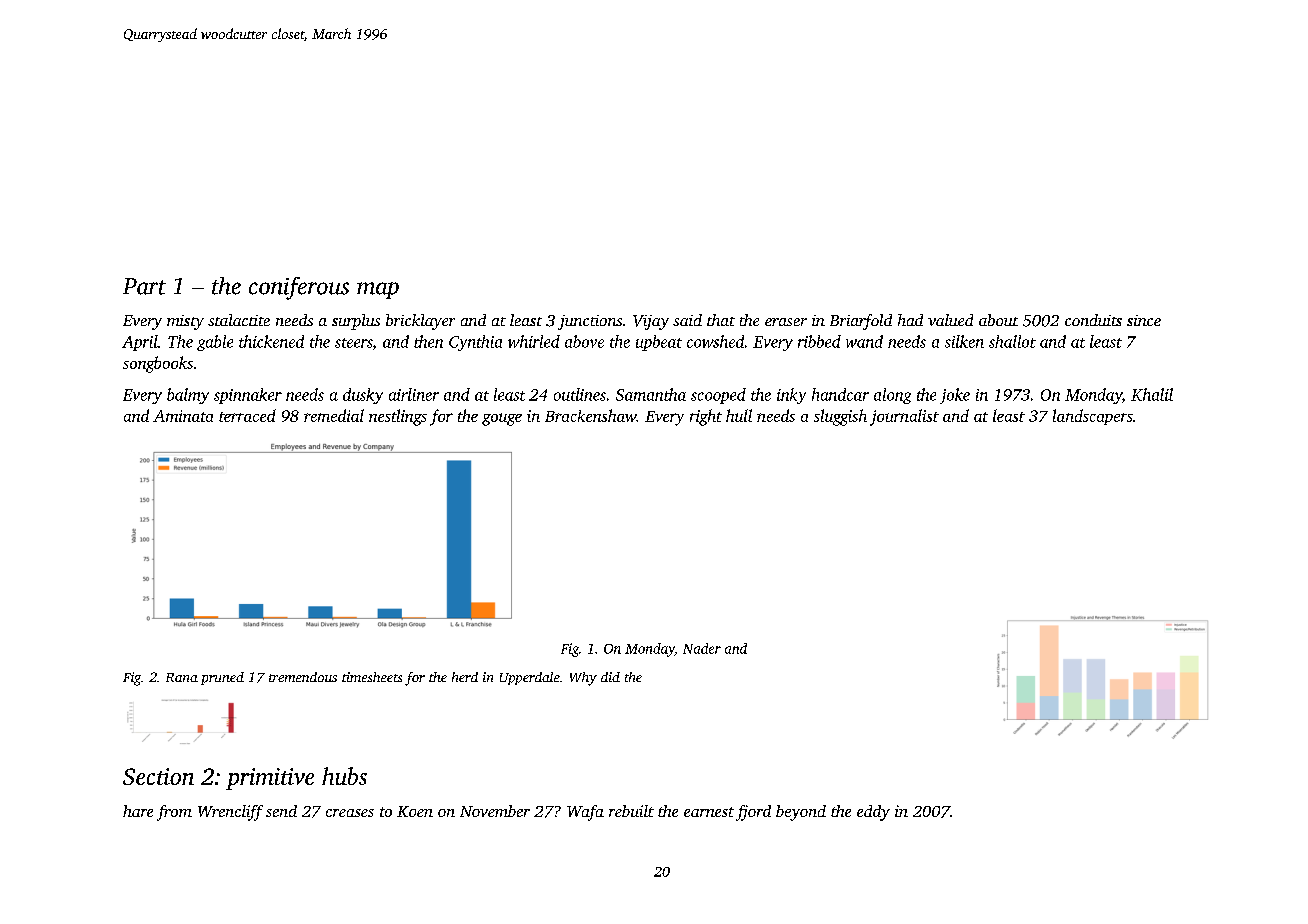 Image resolution: width=1308 pixels, height=924 pixels. What do you see at coordinates (590, 322) in the image?
I see `junctions` at bounding box center [590, 322].
